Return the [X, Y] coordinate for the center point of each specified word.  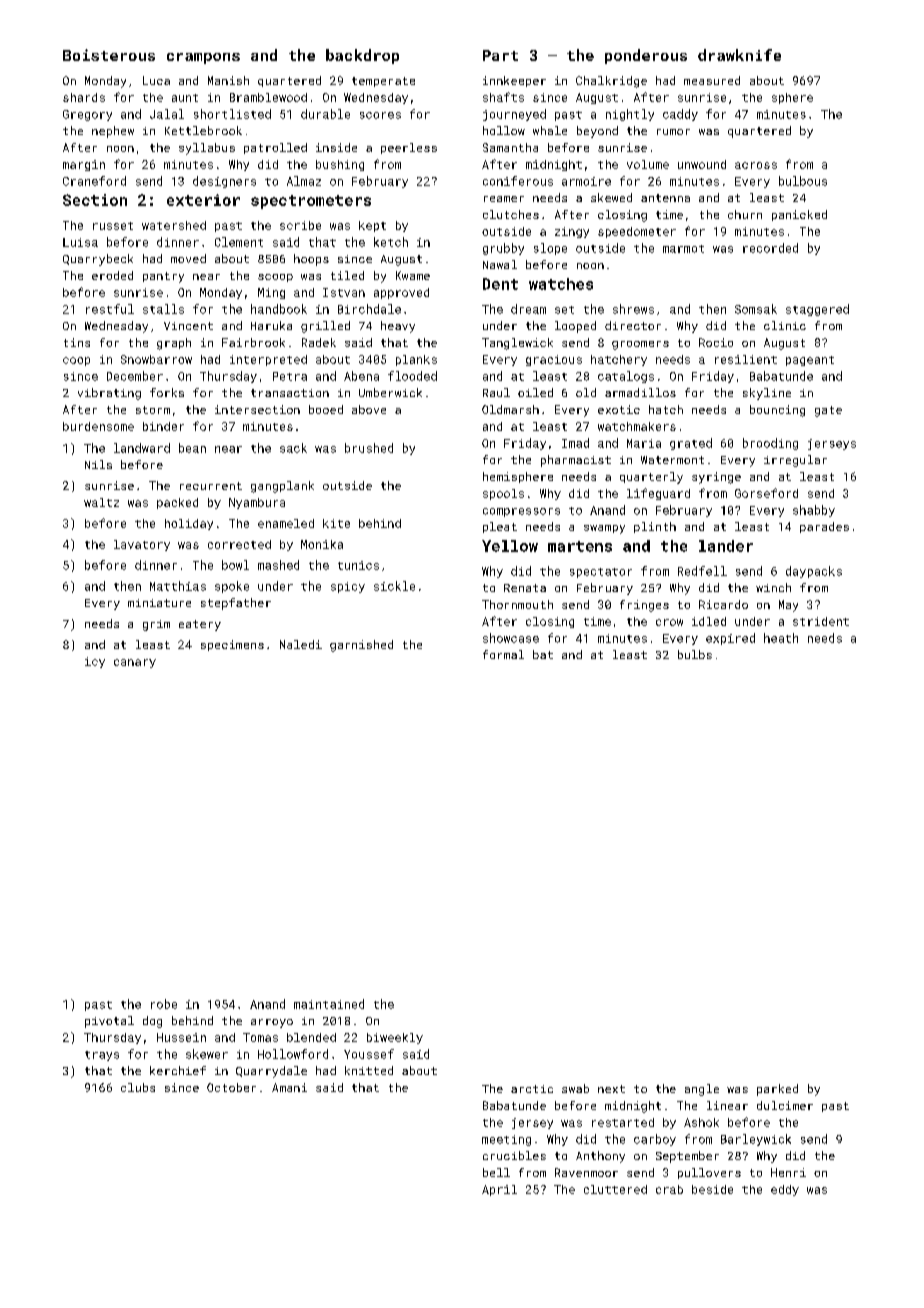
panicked [799, 215]
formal [503, 654]
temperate [383, 82]
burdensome [98, 426]
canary [135, 663]
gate [828, 411]
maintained [329, 1004]
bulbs [695, 654]
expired [730, 639]
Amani [289, 1087]
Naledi [301, 644]
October [231, 1087]
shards [84, 97]
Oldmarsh [510, 409]
